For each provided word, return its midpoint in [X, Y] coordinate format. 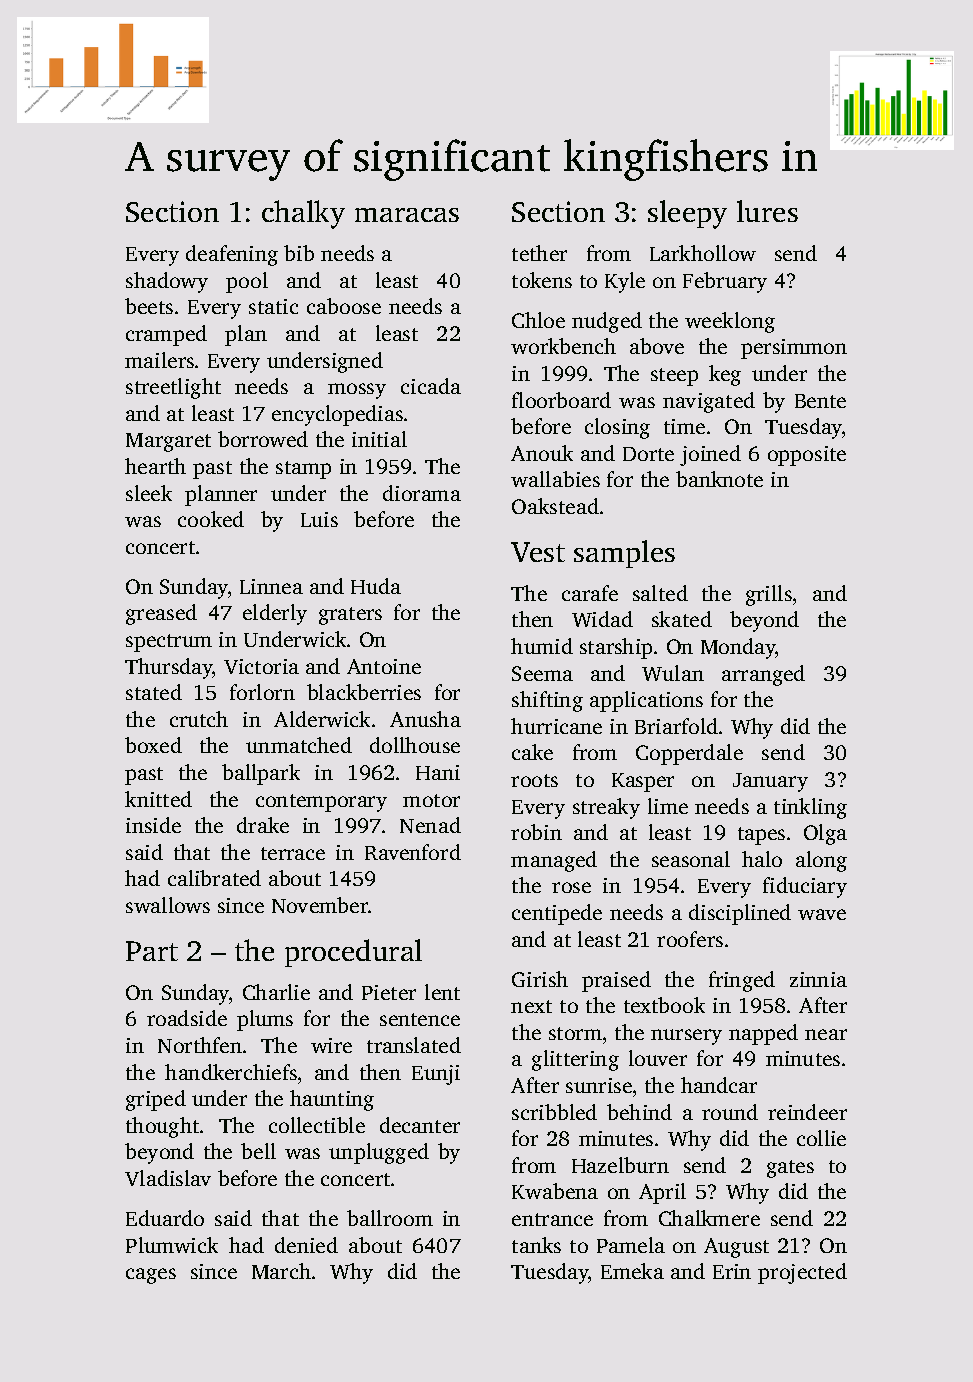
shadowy [167, 282]
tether [539, 253]
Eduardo [165, 1218]
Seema [542, 673]
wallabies [555, 479]
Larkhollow [703, 253]
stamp [303, 470]
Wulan [673, 673]
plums [265, 1020]
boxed [153, 745]
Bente [820, 401]
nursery [686, 1037]
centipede [557, 914]
